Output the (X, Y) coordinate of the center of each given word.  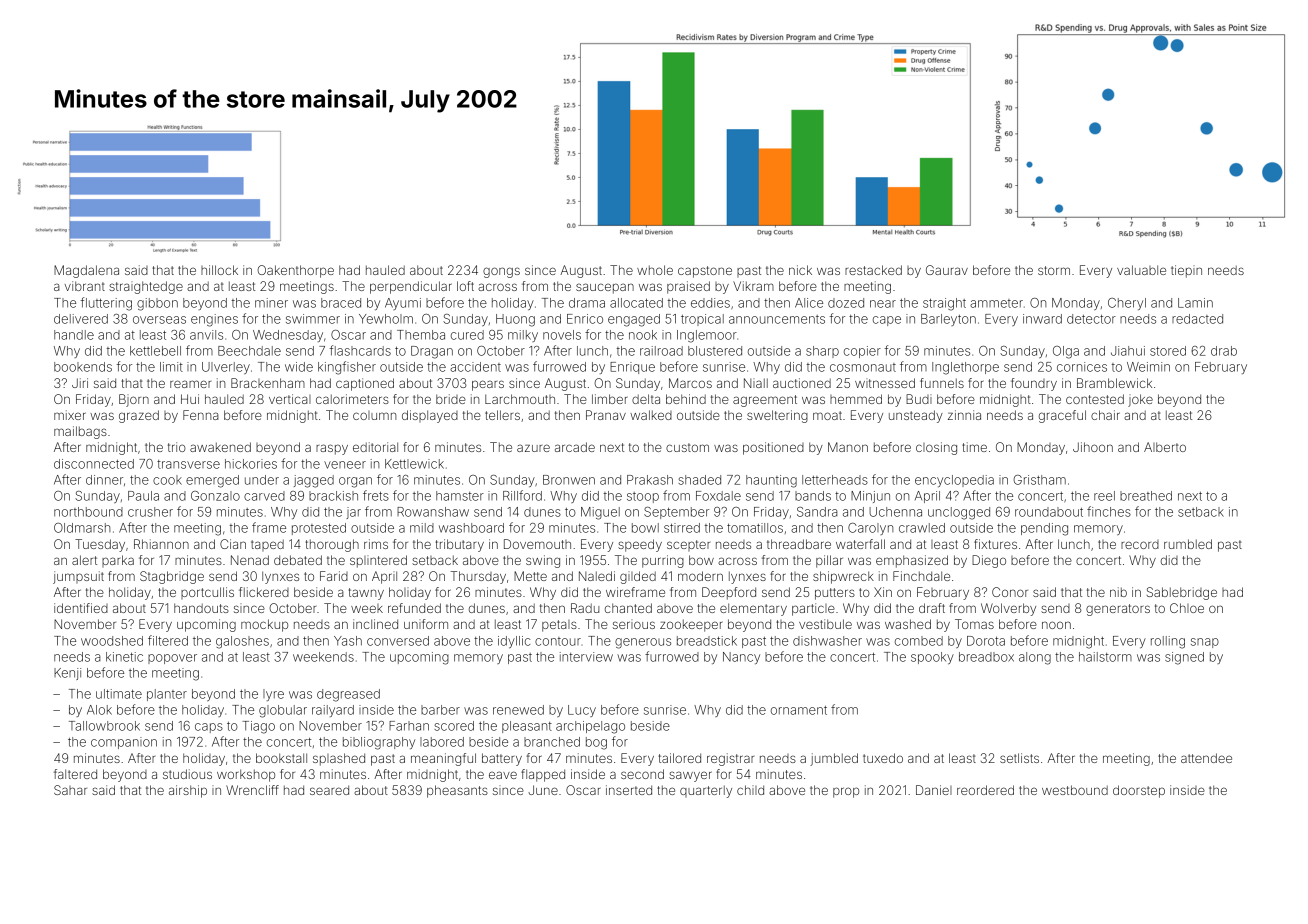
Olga (1066, 352)
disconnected (94, 464)
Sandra (817, 512)
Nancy (741, 658)
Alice (809, 303)
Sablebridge (1182, 593)
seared (329, 790)
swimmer (313, 319)
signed (1184, 658)
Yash (348, 641)
